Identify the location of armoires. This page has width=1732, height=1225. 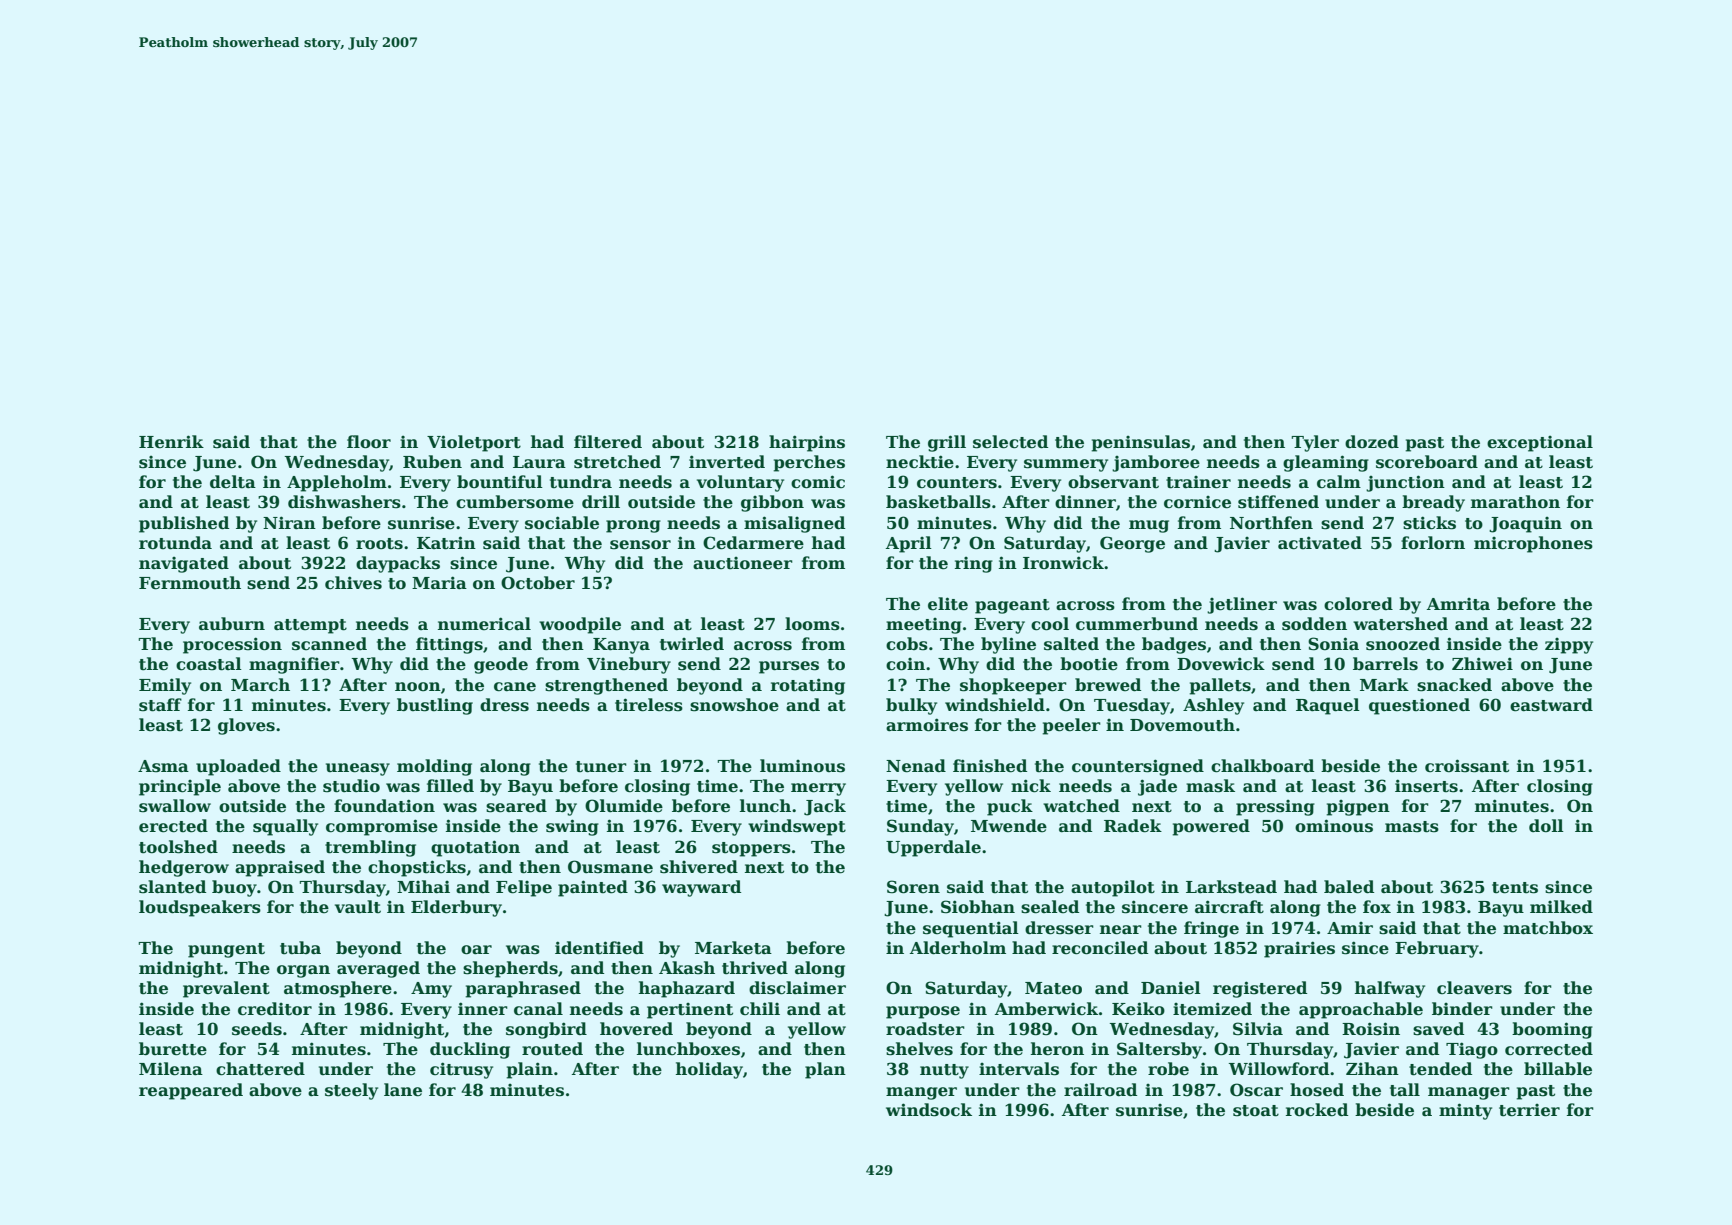
(927, 725).
